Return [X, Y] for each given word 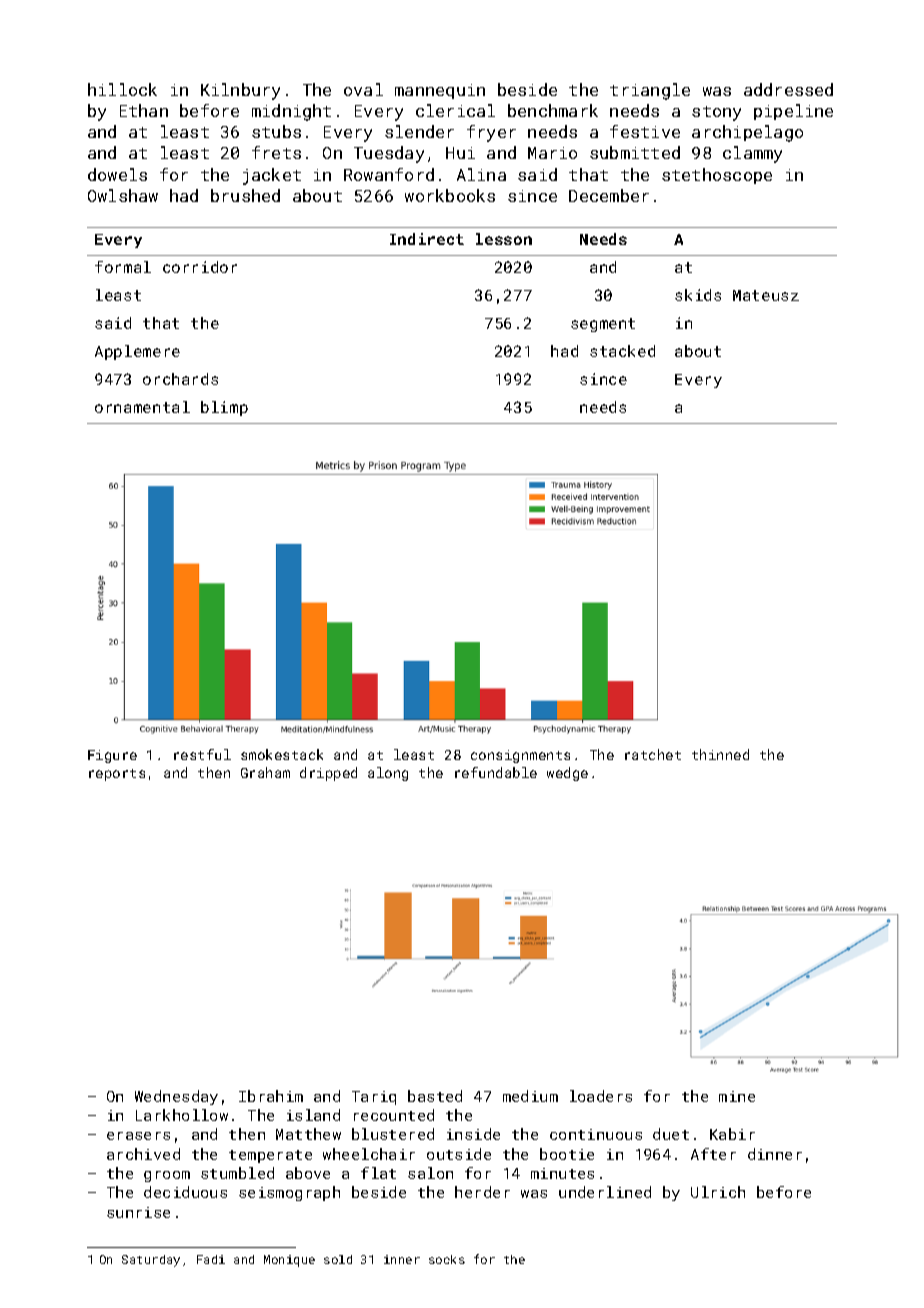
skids [698, 295]
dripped [328, 774]
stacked [622, 351]
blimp [224, 408]
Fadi [211, 1259]
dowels [117, 174]
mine [737, 1096]
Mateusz [766, 295]
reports [117, 775]
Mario [552, 153]
